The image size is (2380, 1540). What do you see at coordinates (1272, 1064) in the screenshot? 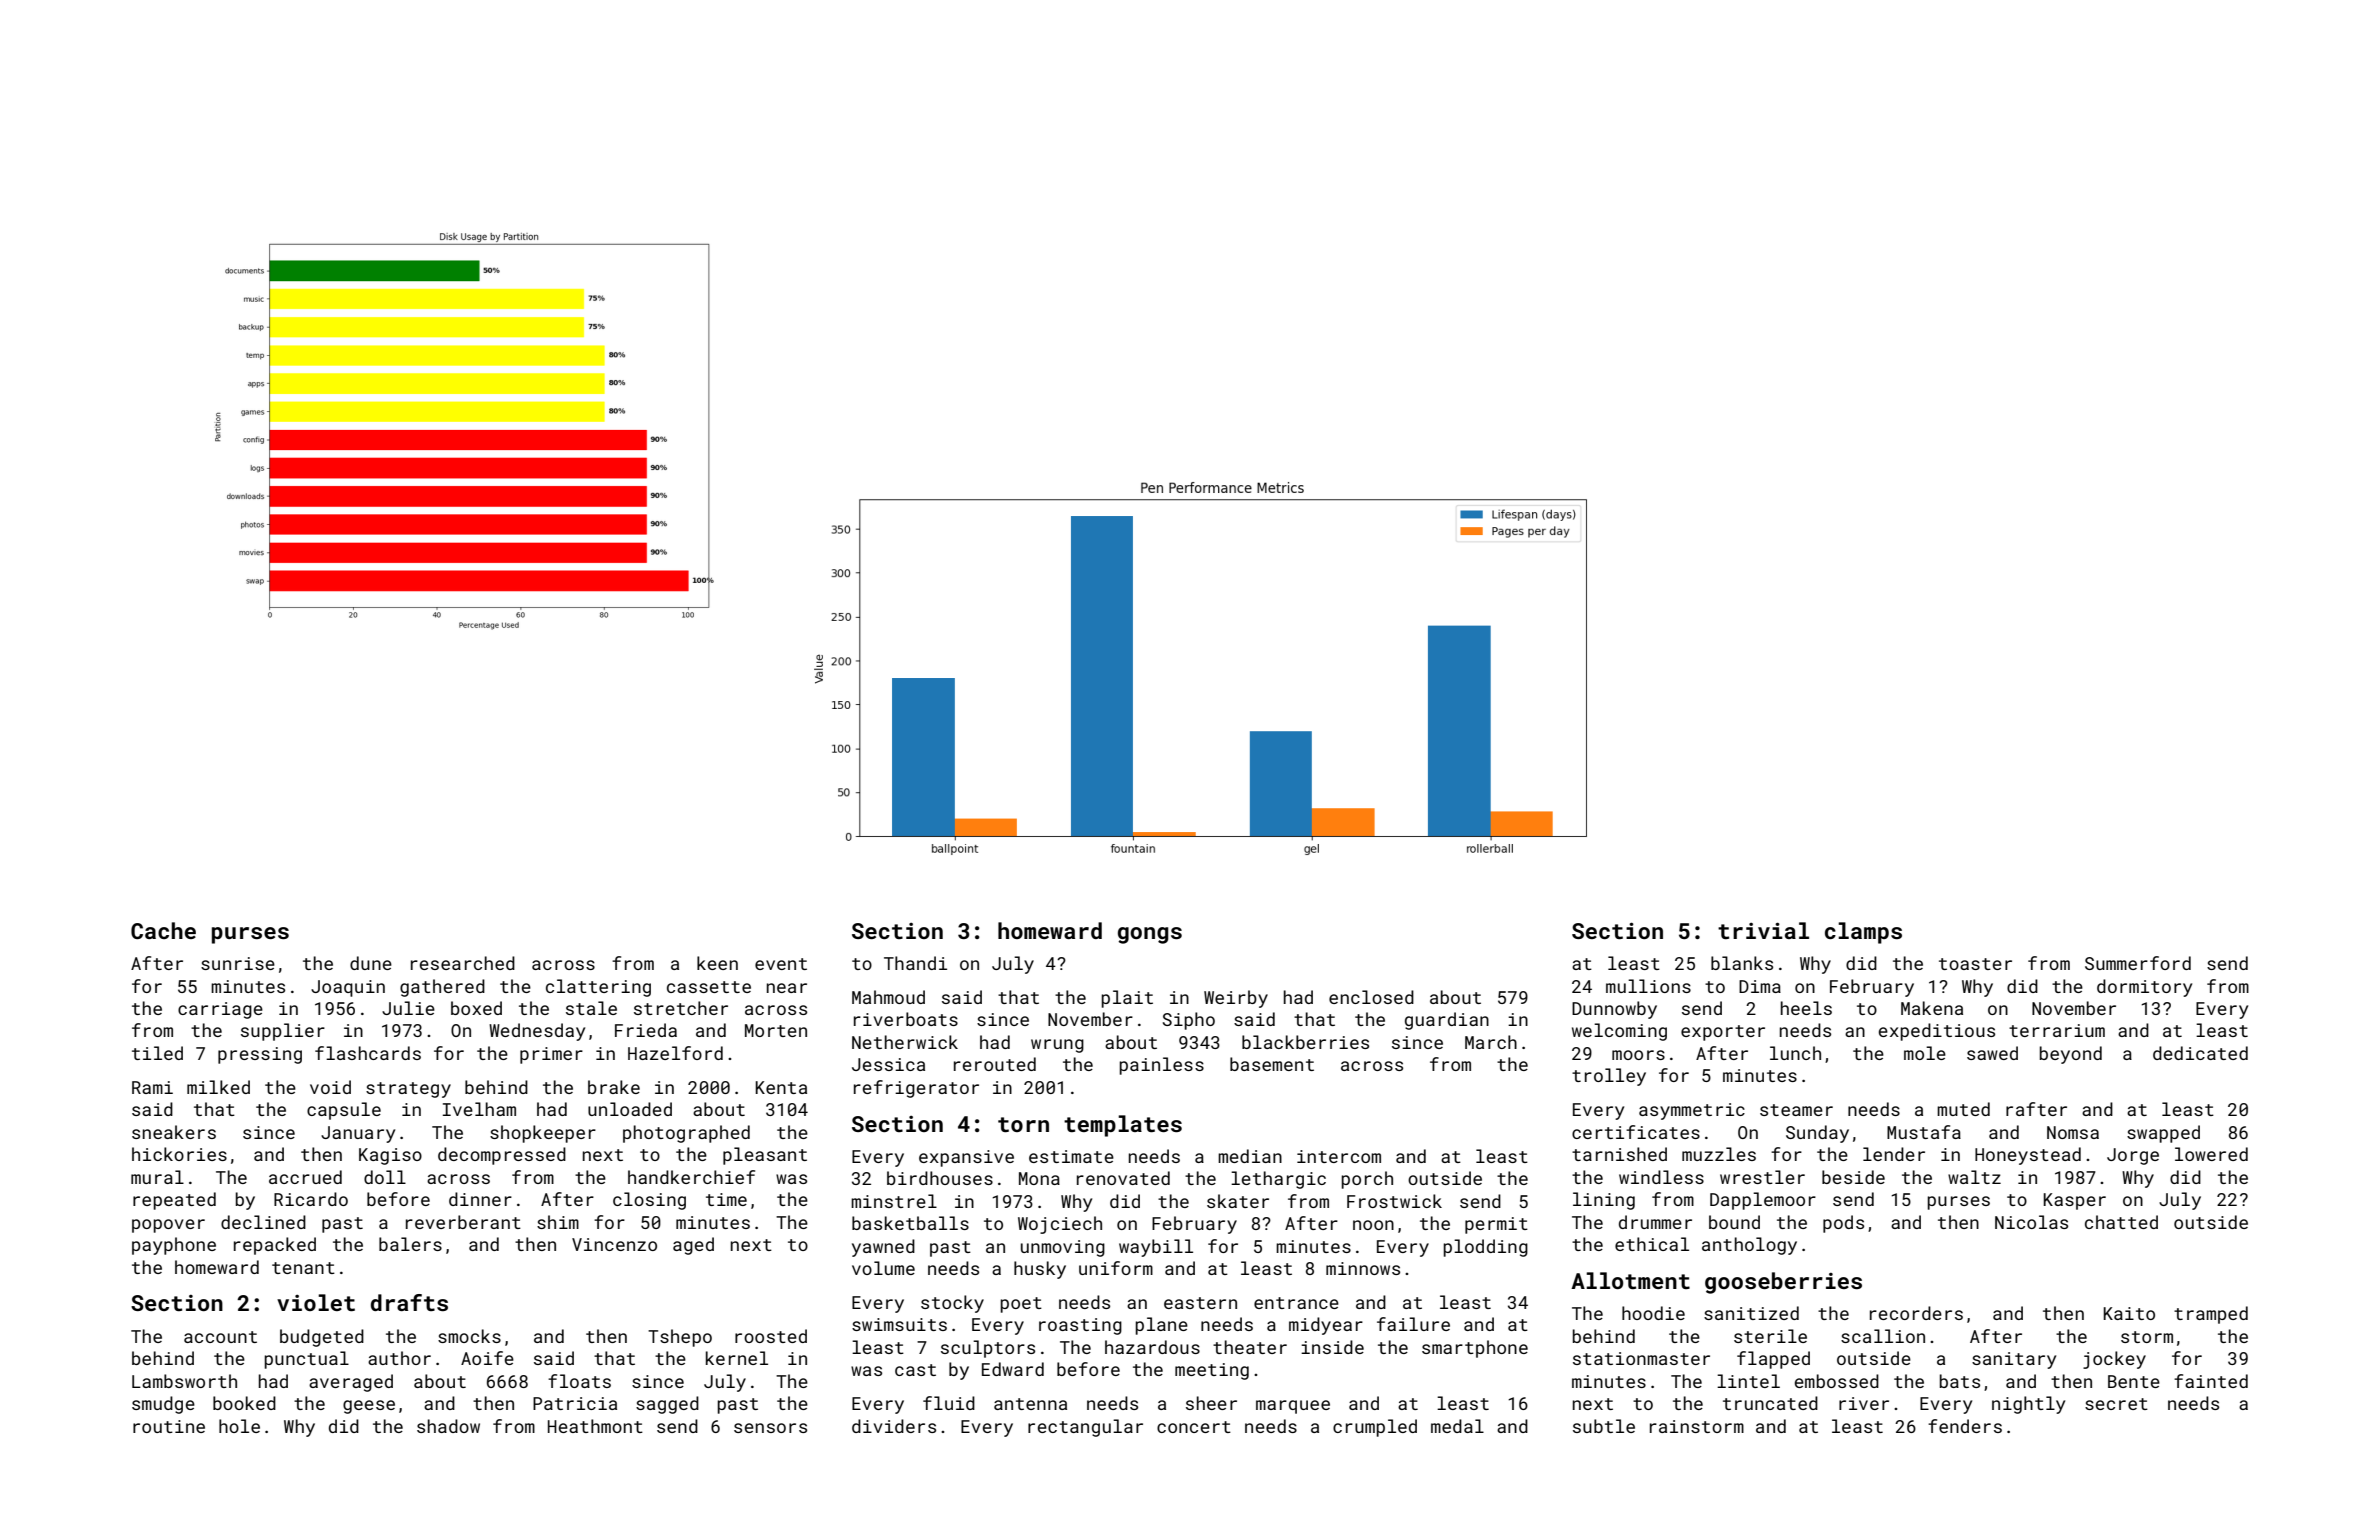
I see `basement` at bounding box center [1272, 1064].
